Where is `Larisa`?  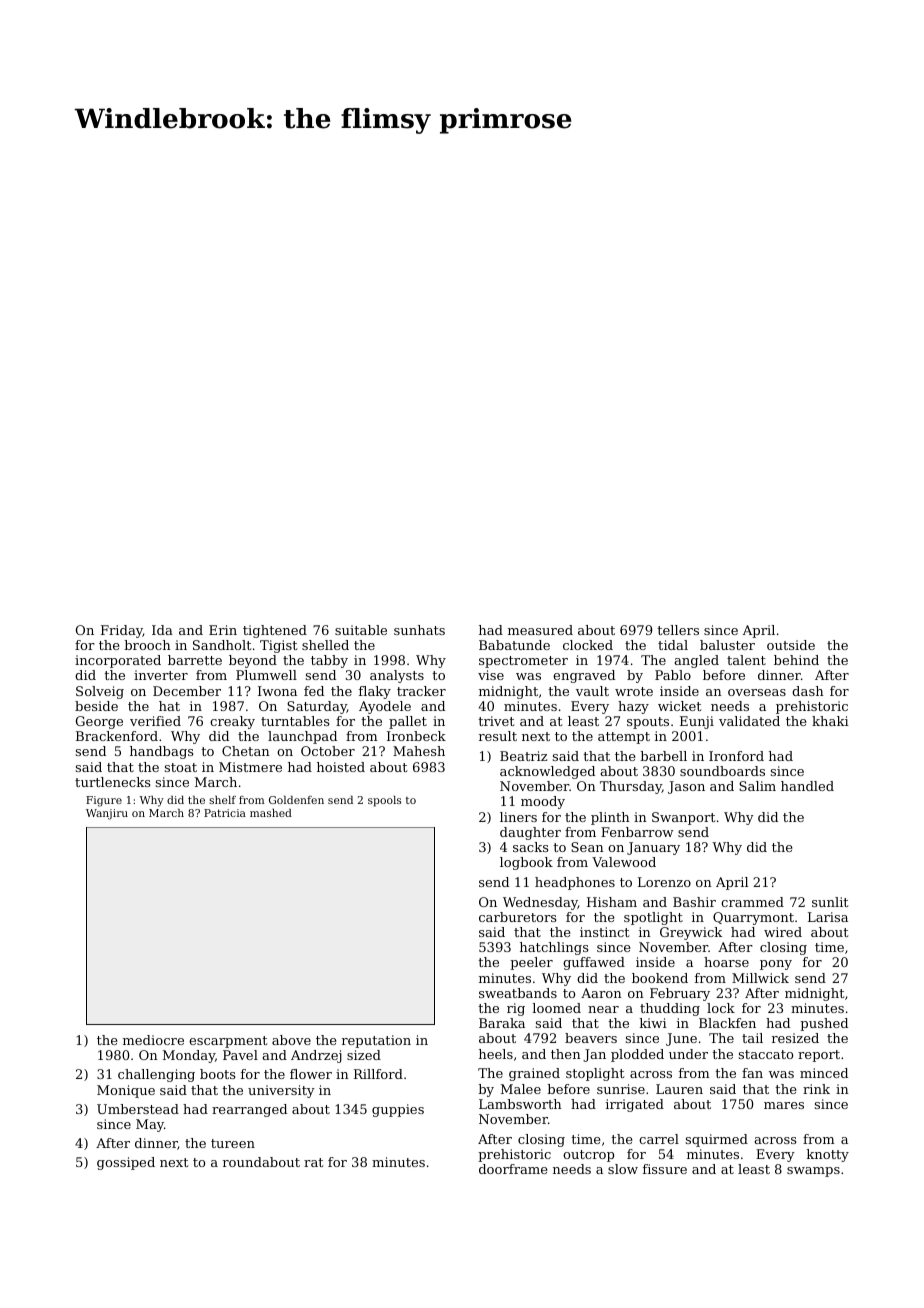 Larisa is located at coordinates (828, 917).
